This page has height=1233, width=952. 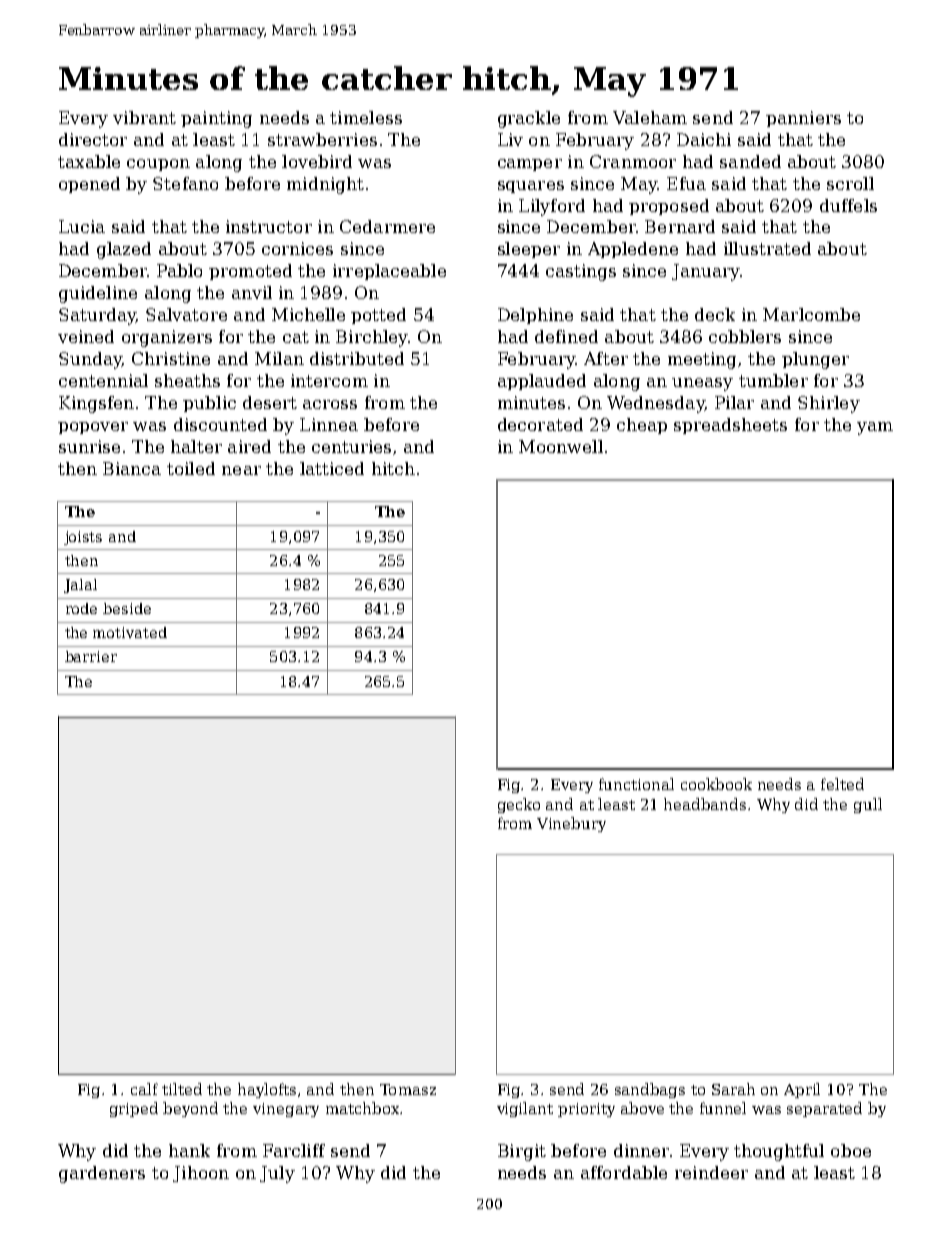 I want to click on panniers, so click(x=803, y=119).
